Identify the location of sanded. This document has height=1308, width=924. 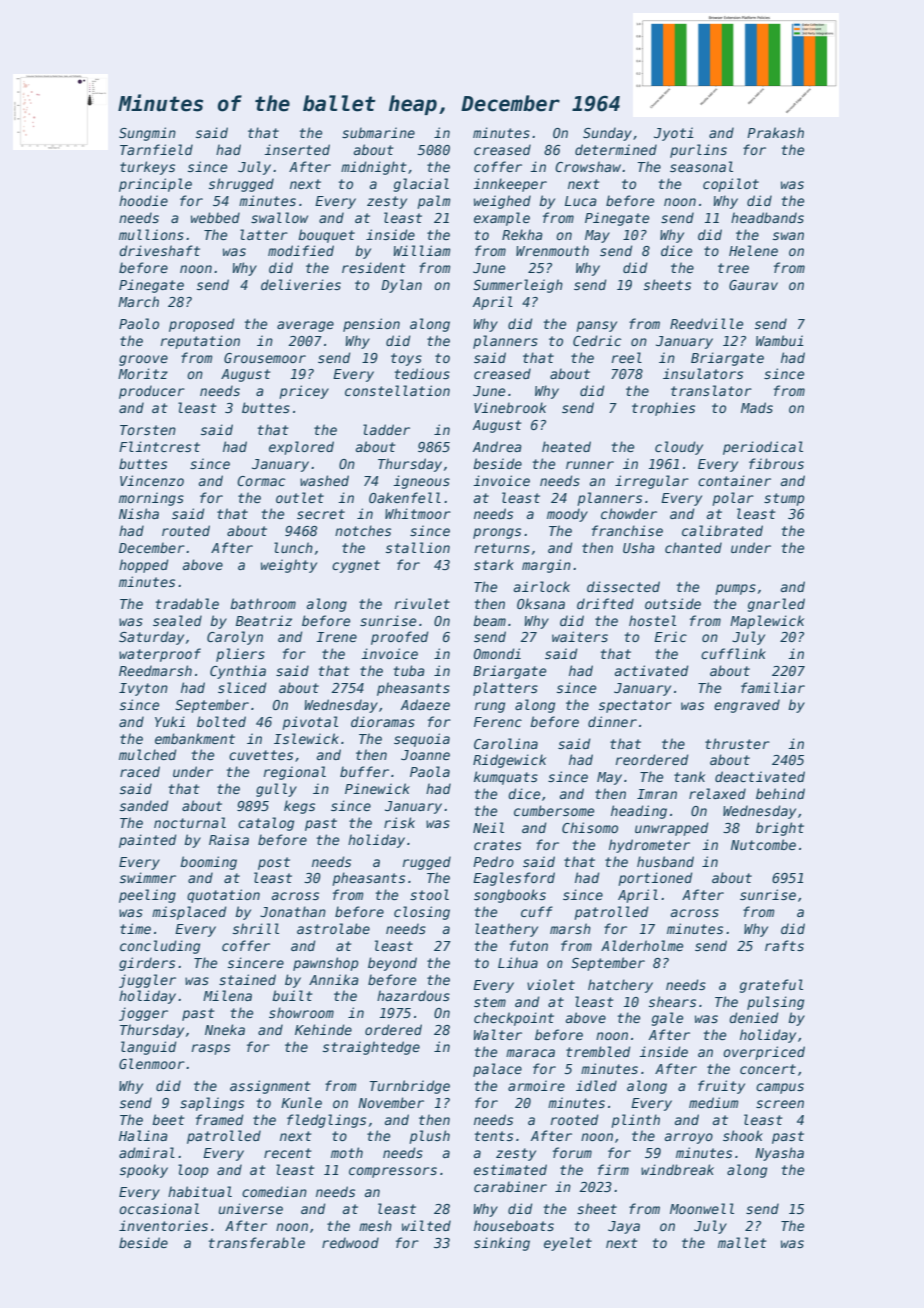
(144, 805).
